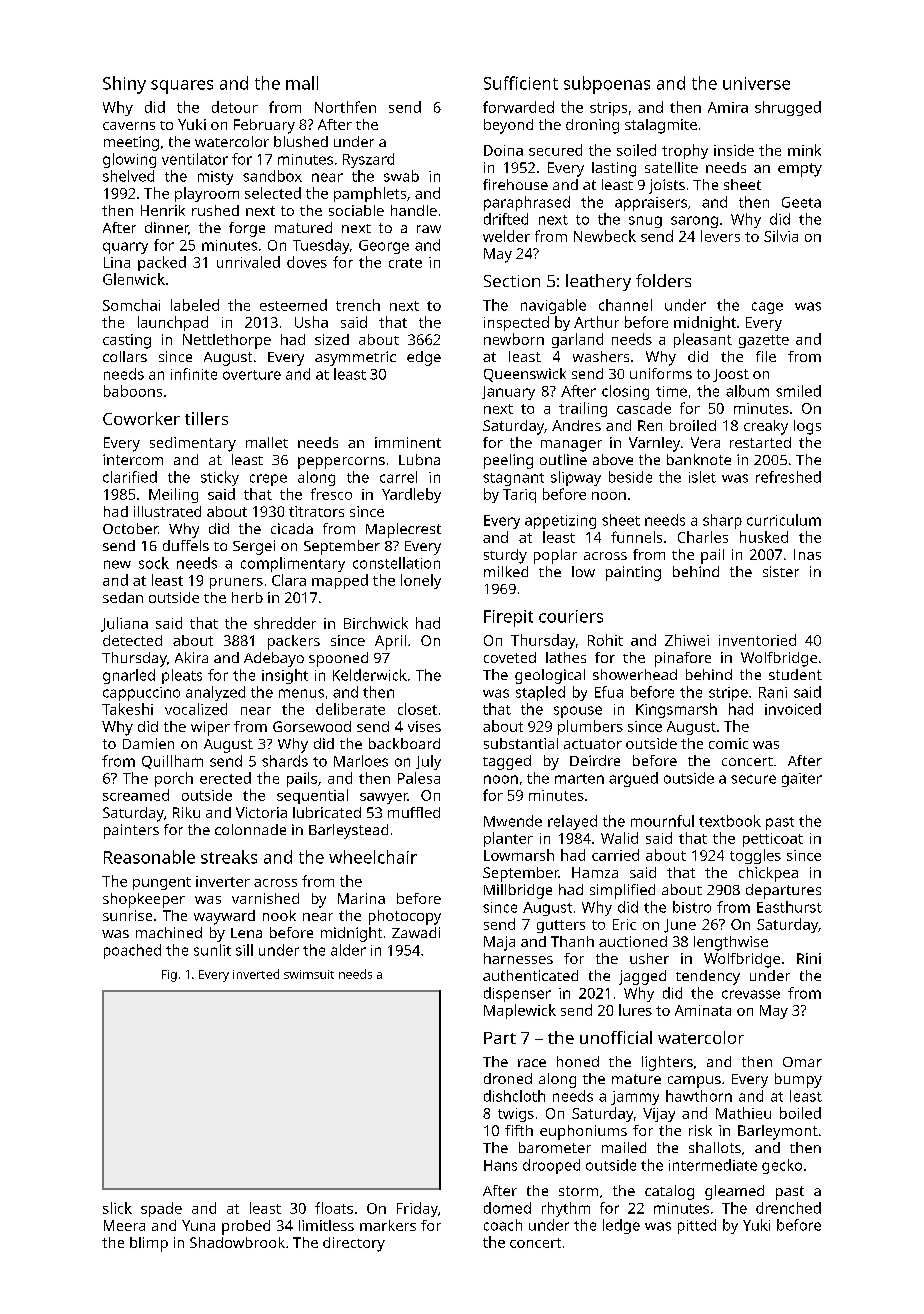 This page has width=924, height=1314. I want to click on Sufficient, so click(521, 83).
